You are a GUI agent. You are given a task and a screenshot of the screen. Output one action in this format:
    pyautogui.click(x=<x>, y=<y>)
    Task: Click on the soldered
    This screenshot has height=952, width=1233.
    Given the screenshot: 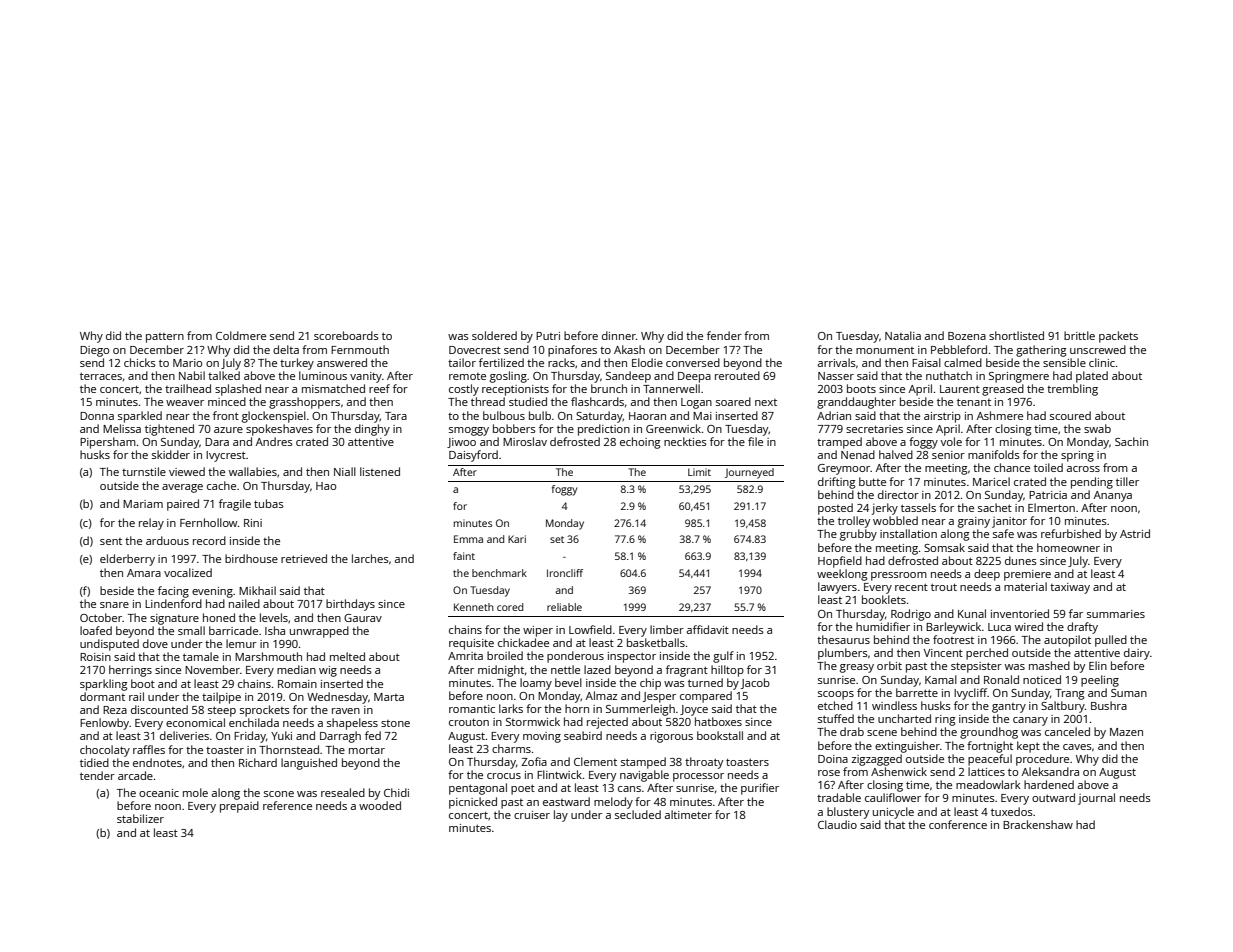 What is the action you would take?
    pyautogui.click(x=494, y=335)
